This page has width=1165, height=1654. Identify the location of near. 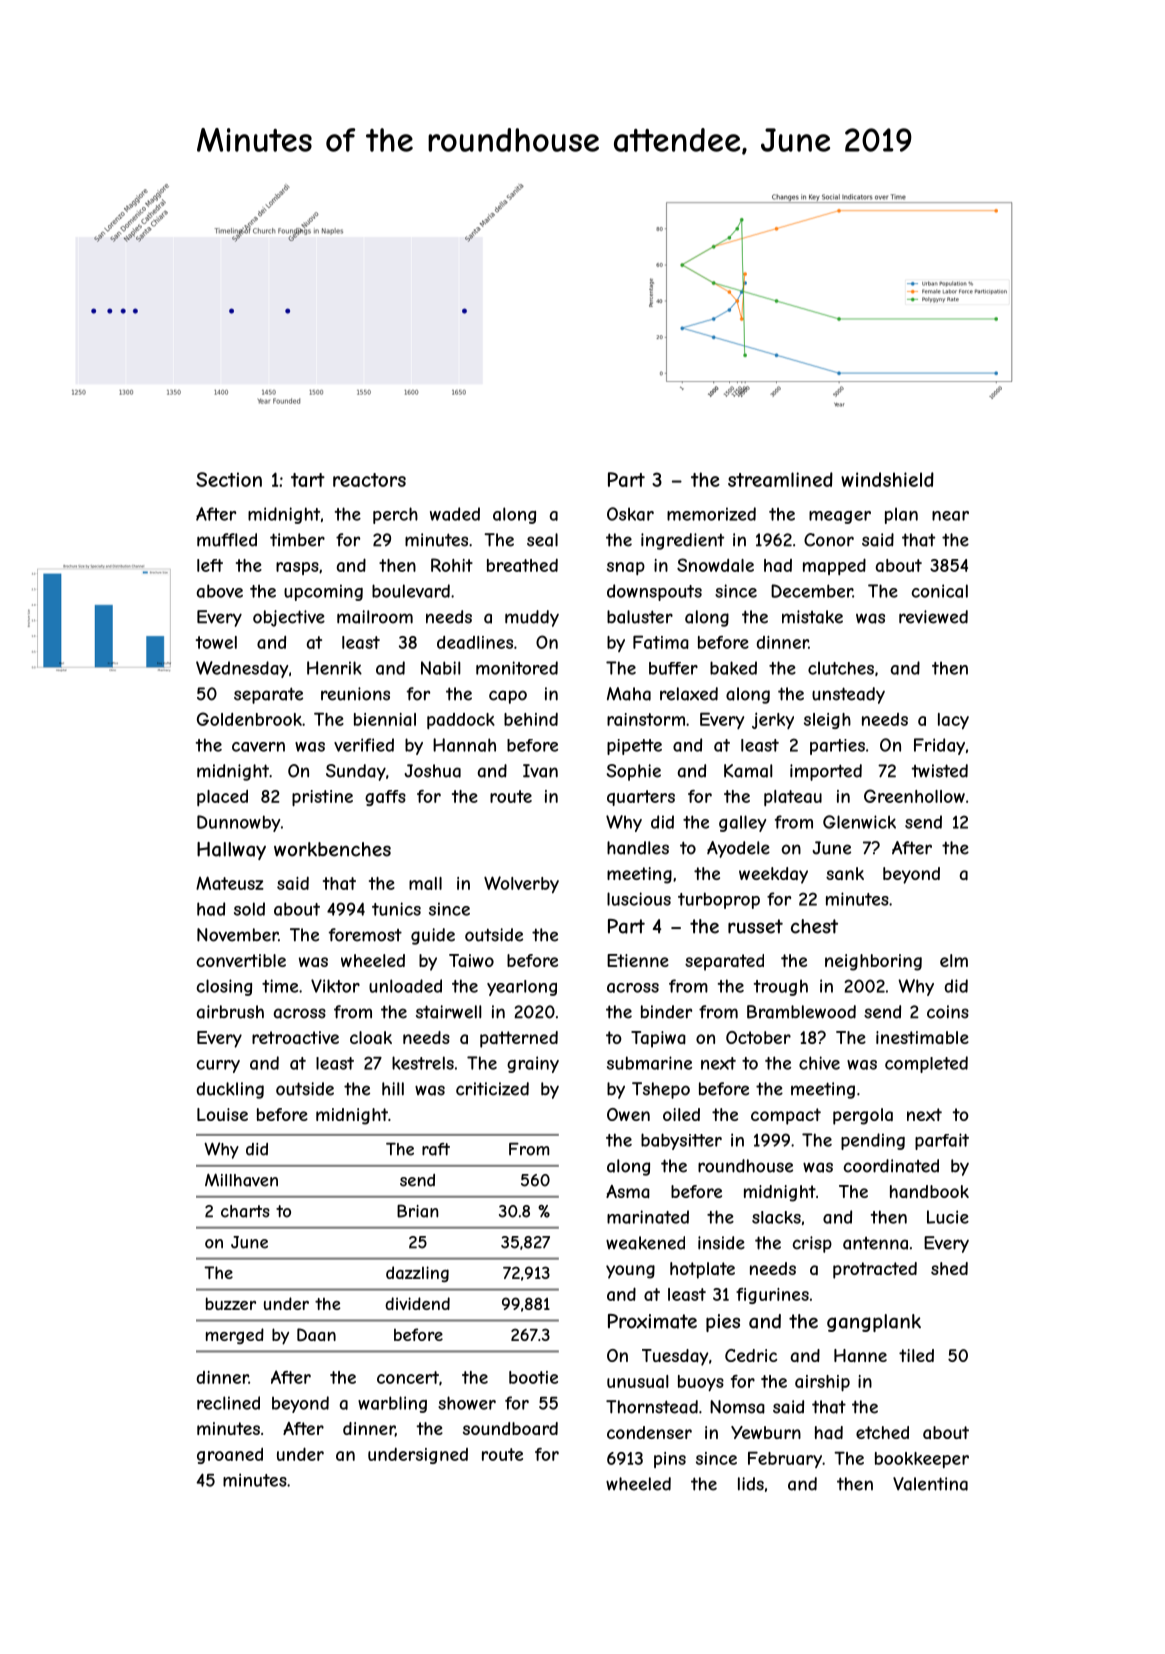
(950, 516).
